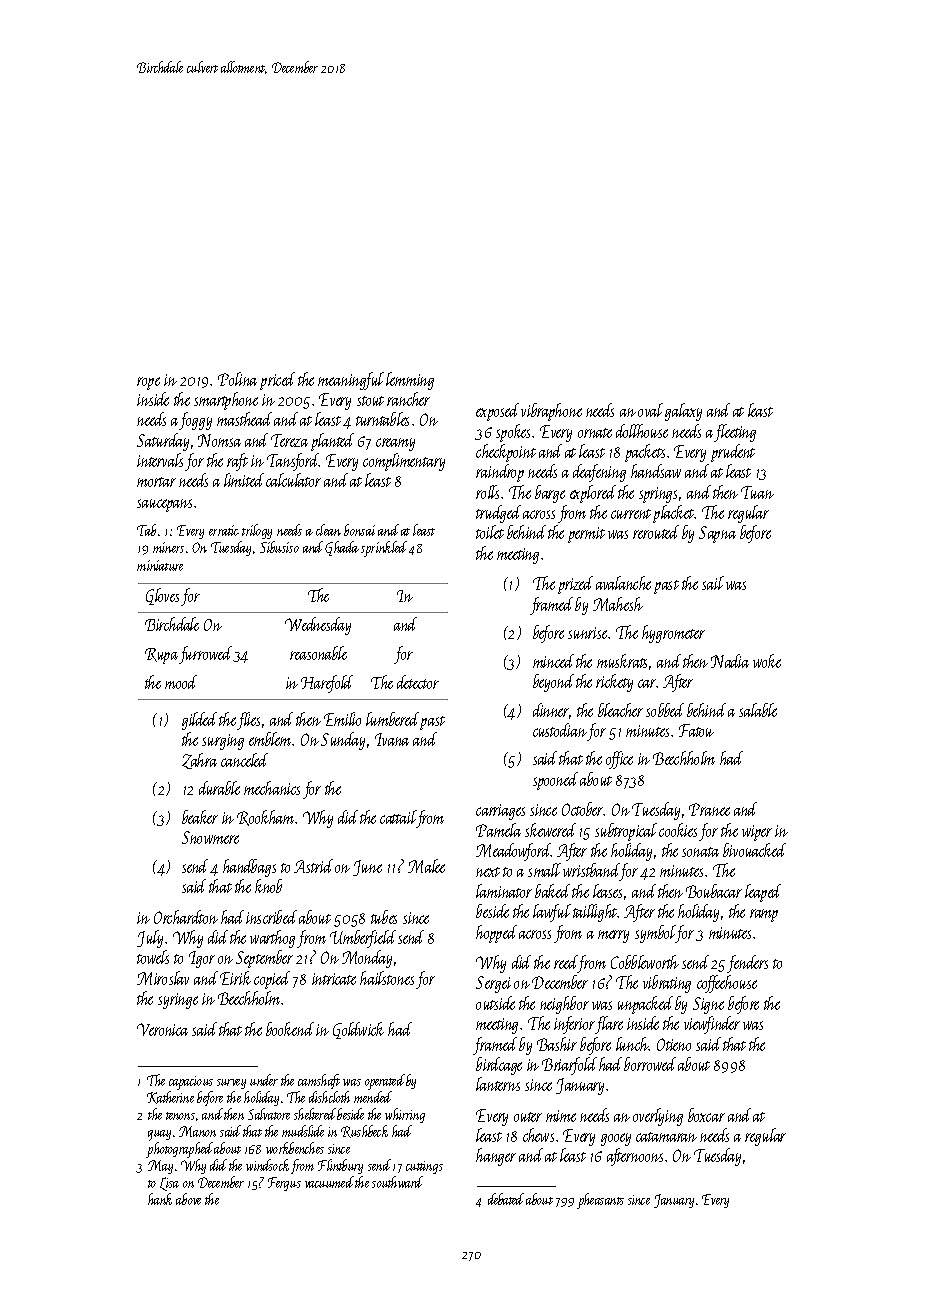  Describe the element at coordinates (645, 453) in the document. I see `packets` at that location.
